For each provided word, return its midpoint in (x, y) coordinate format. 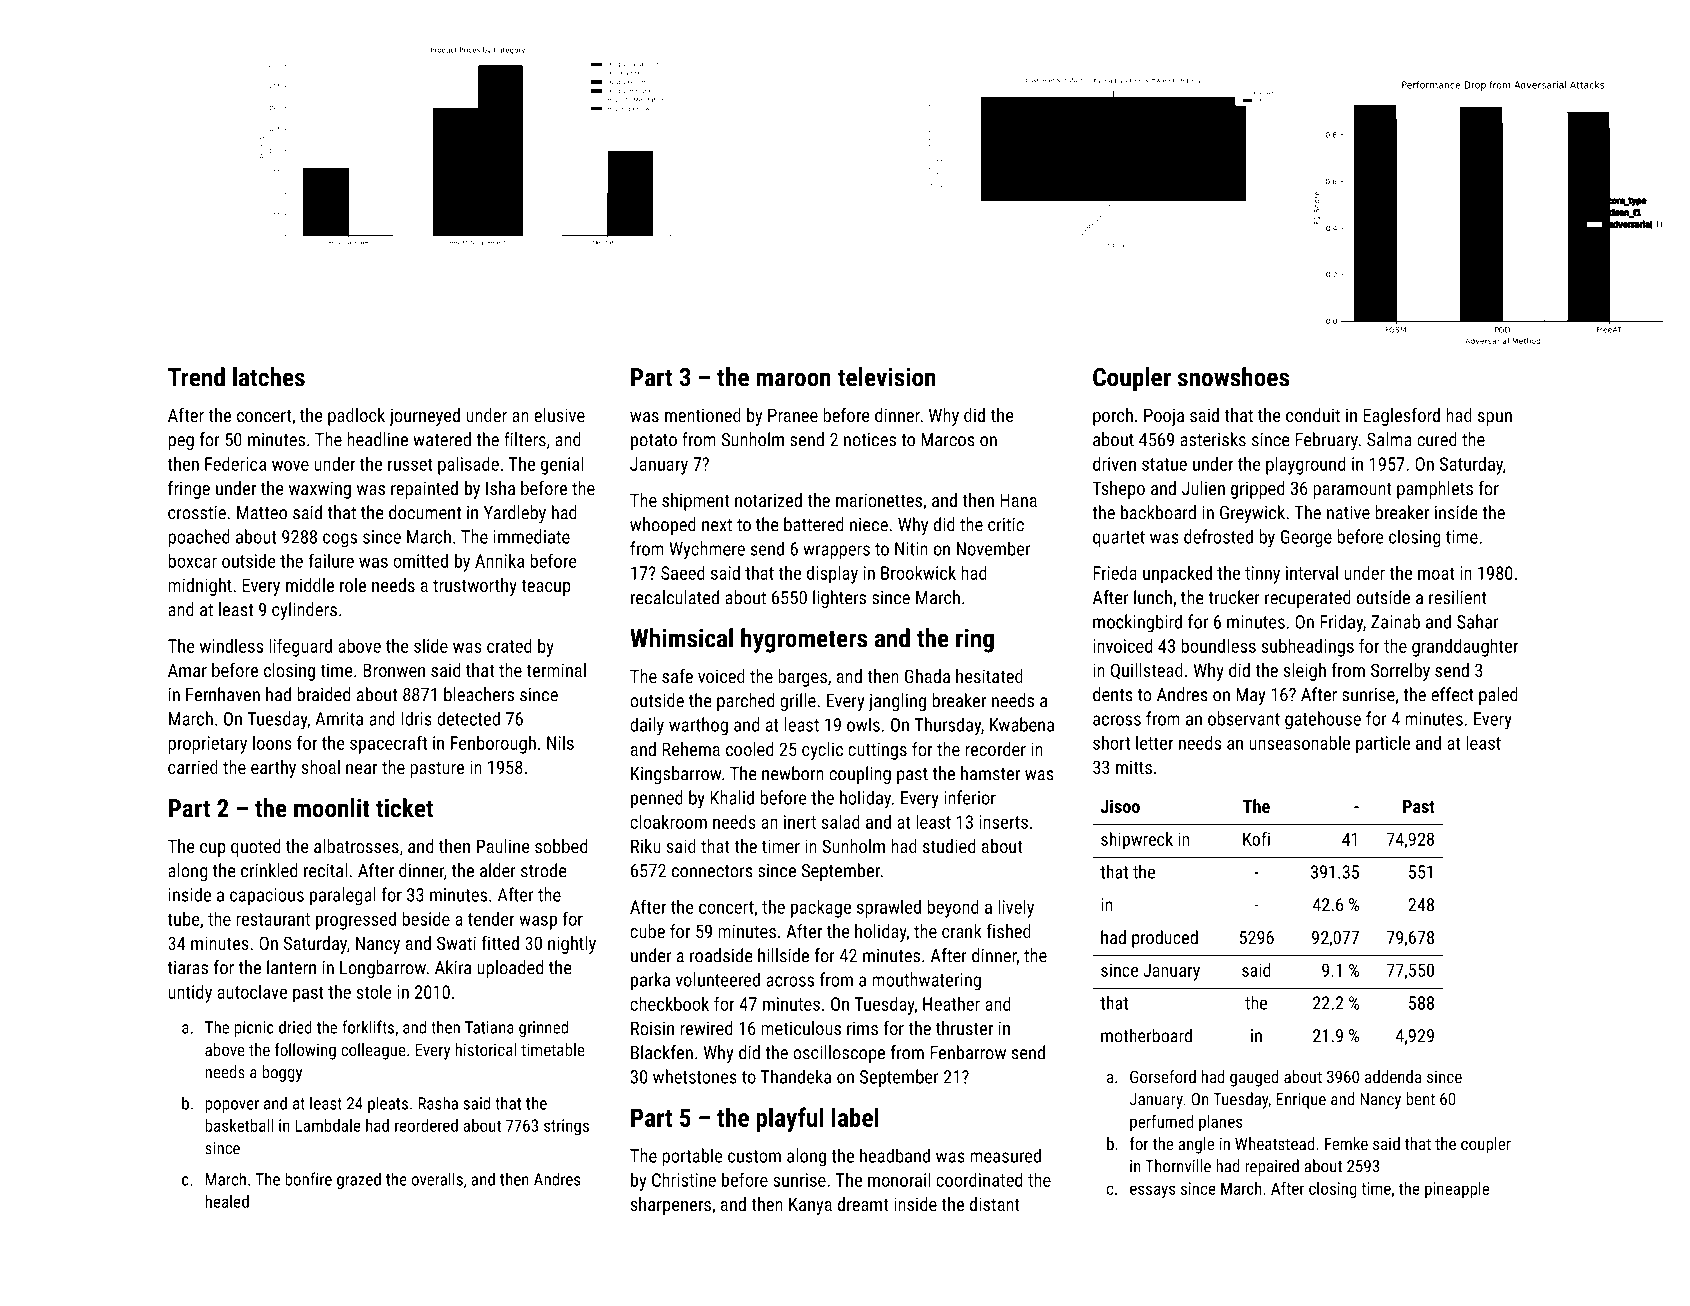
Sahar (1478, 621)
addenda (1393, 1076)
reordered (426, 1125)
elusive (559, 415)
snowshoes (1233, 377)
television (887, 377)
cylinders (304, 611)
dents (1113, 694)
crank (962, 931)
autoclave (252, 992)
